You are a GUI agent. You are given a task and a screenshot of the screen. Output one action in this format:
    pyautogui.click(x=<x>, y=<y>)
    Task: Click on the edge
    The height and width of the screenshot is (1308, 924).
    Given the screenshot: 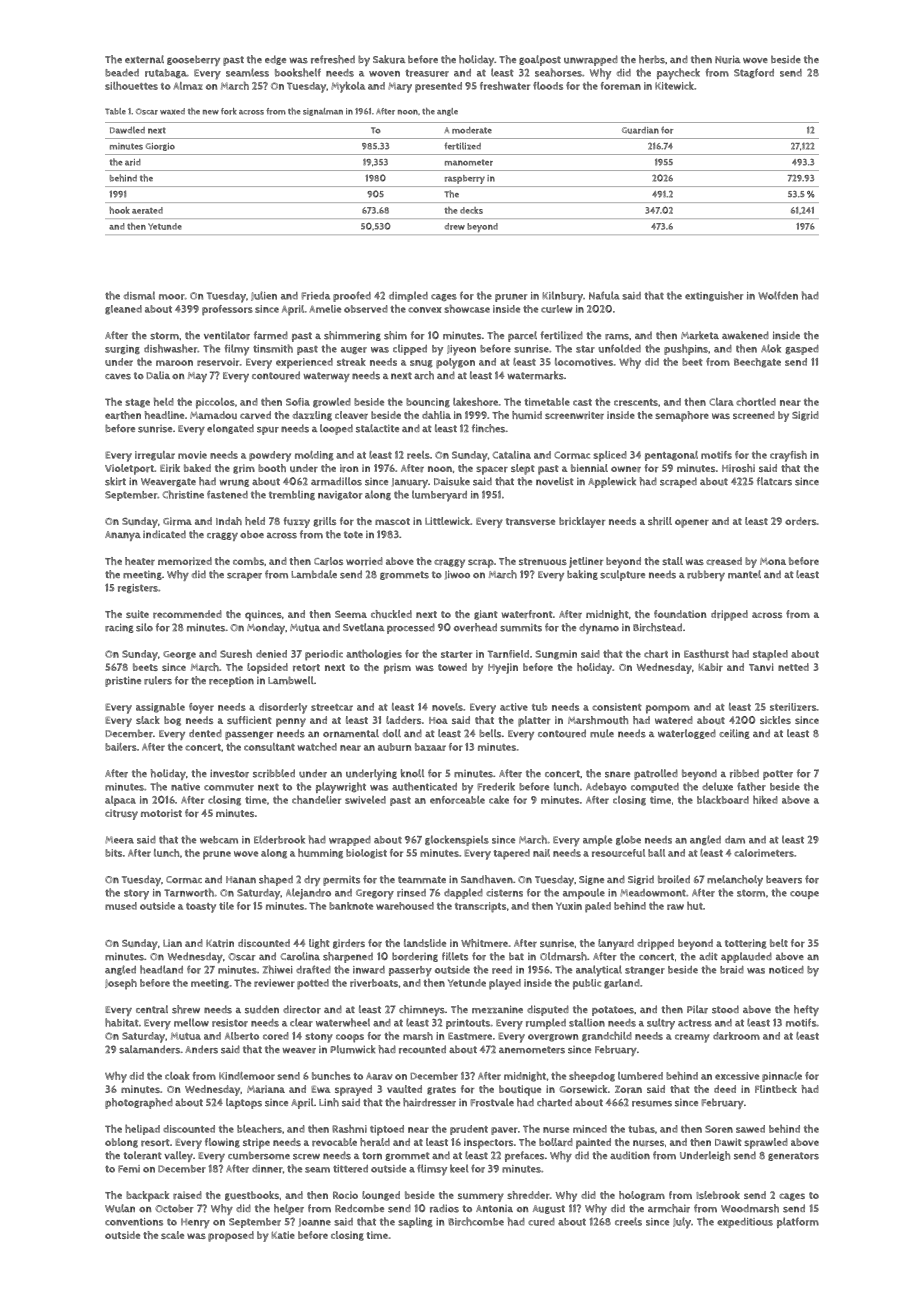 What is the action you would take?
    pyautogui.click(x=275, y=60)
